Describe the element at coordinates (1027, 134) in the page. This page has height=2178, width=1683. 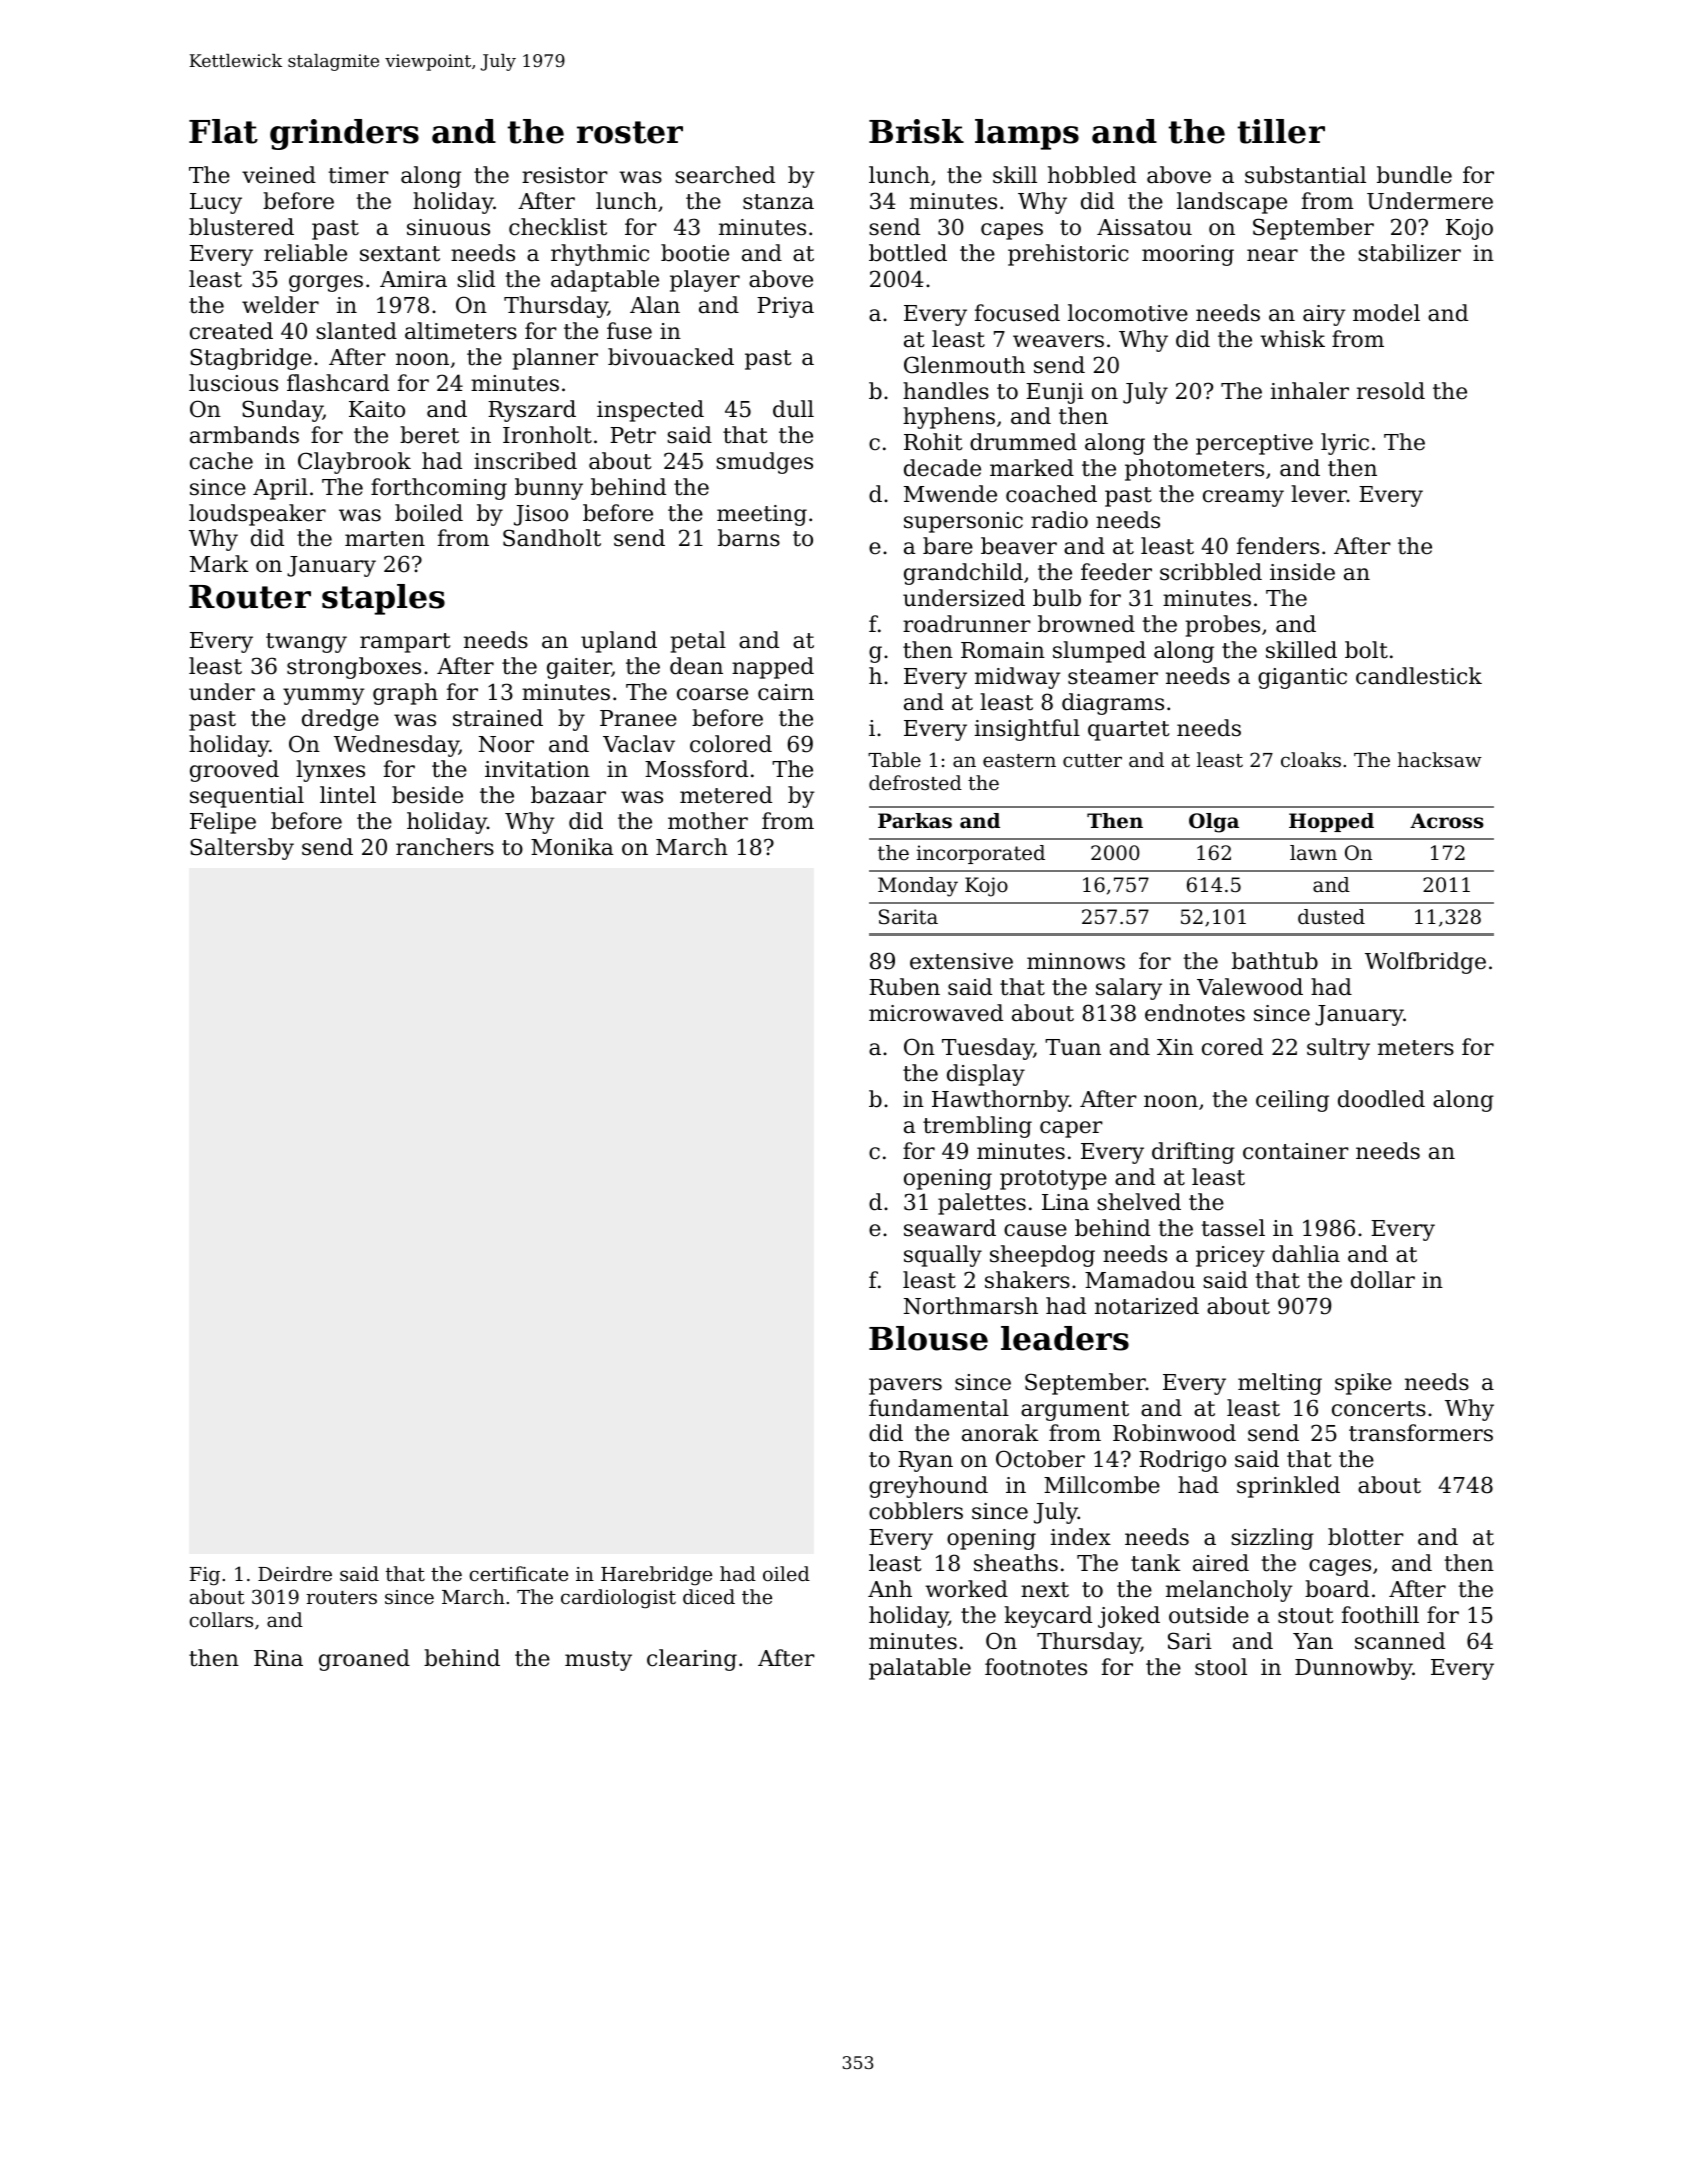
I see `lamps` at that location.
